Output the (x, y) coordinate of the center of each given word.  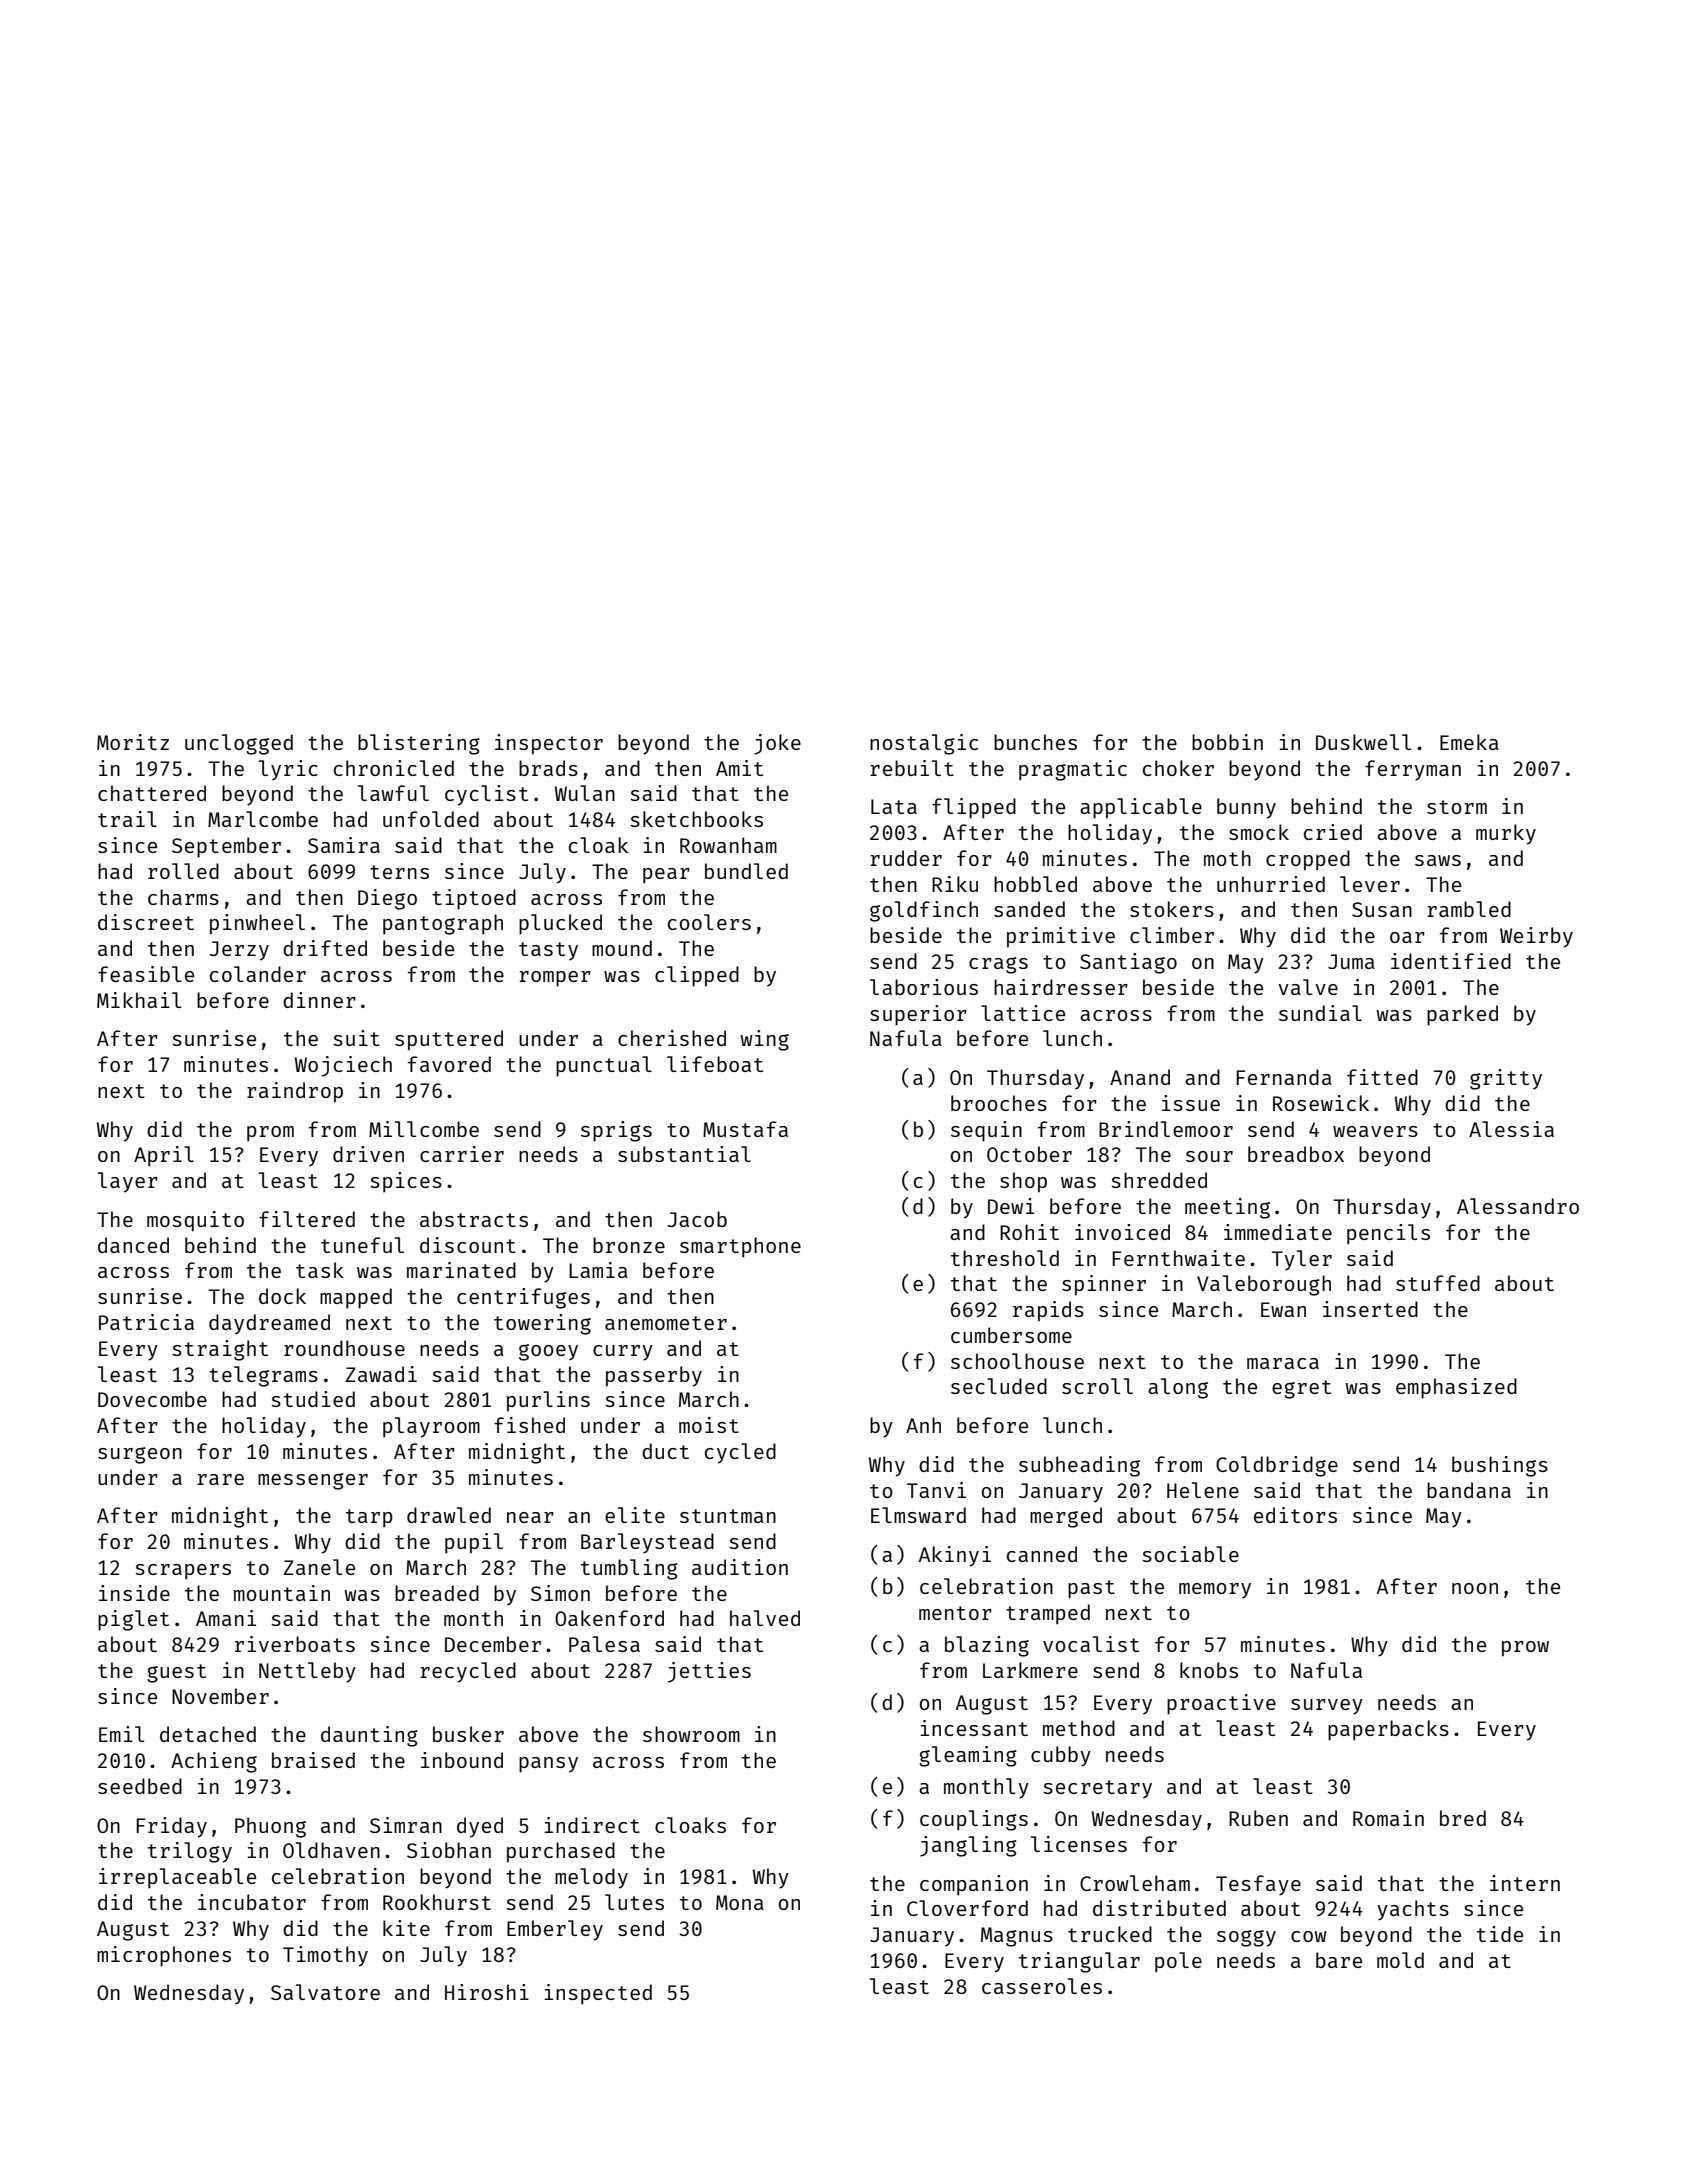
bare (1339, 1960)
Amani (226, 1618)
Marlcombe (263, 819)
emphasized (1456, 1388)
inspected (598, 1994)
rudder (906, 858)
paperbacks (1388, 1730)
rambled (1469, 909)
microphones (164, 1956)
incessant (974, 1728)
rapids (1048, 1311)
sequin (986, 1131)
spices (406, 1182)
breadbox (1296, 1154)
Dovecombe (152, 1399)
